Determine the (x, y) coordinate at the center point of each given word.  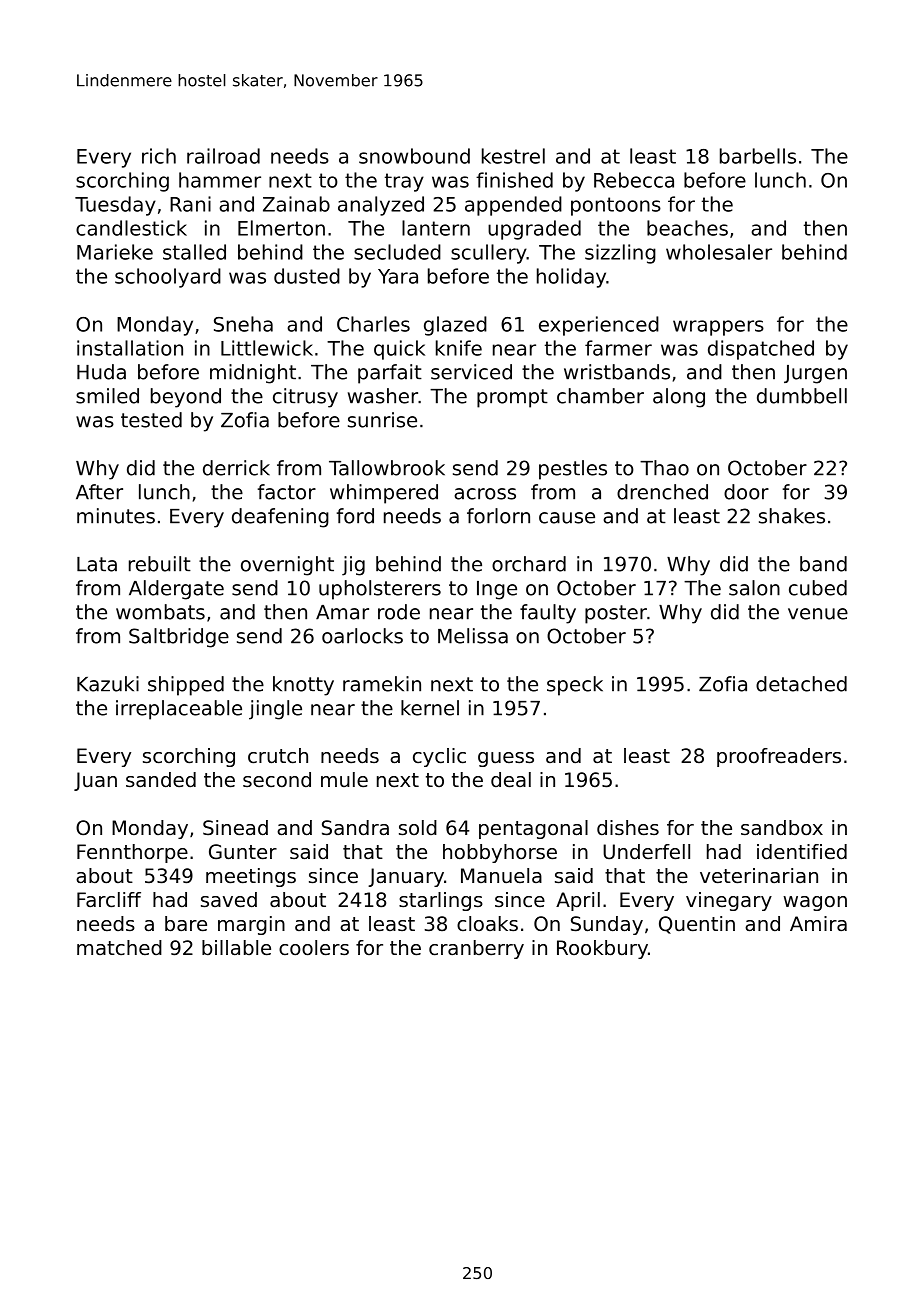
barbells (758, 156)
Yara (398, 276)
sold (418, 828)
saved (229, 900)
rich (159, 156)
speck (575, 686)
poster (616, 614)
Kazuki (108, 684)
